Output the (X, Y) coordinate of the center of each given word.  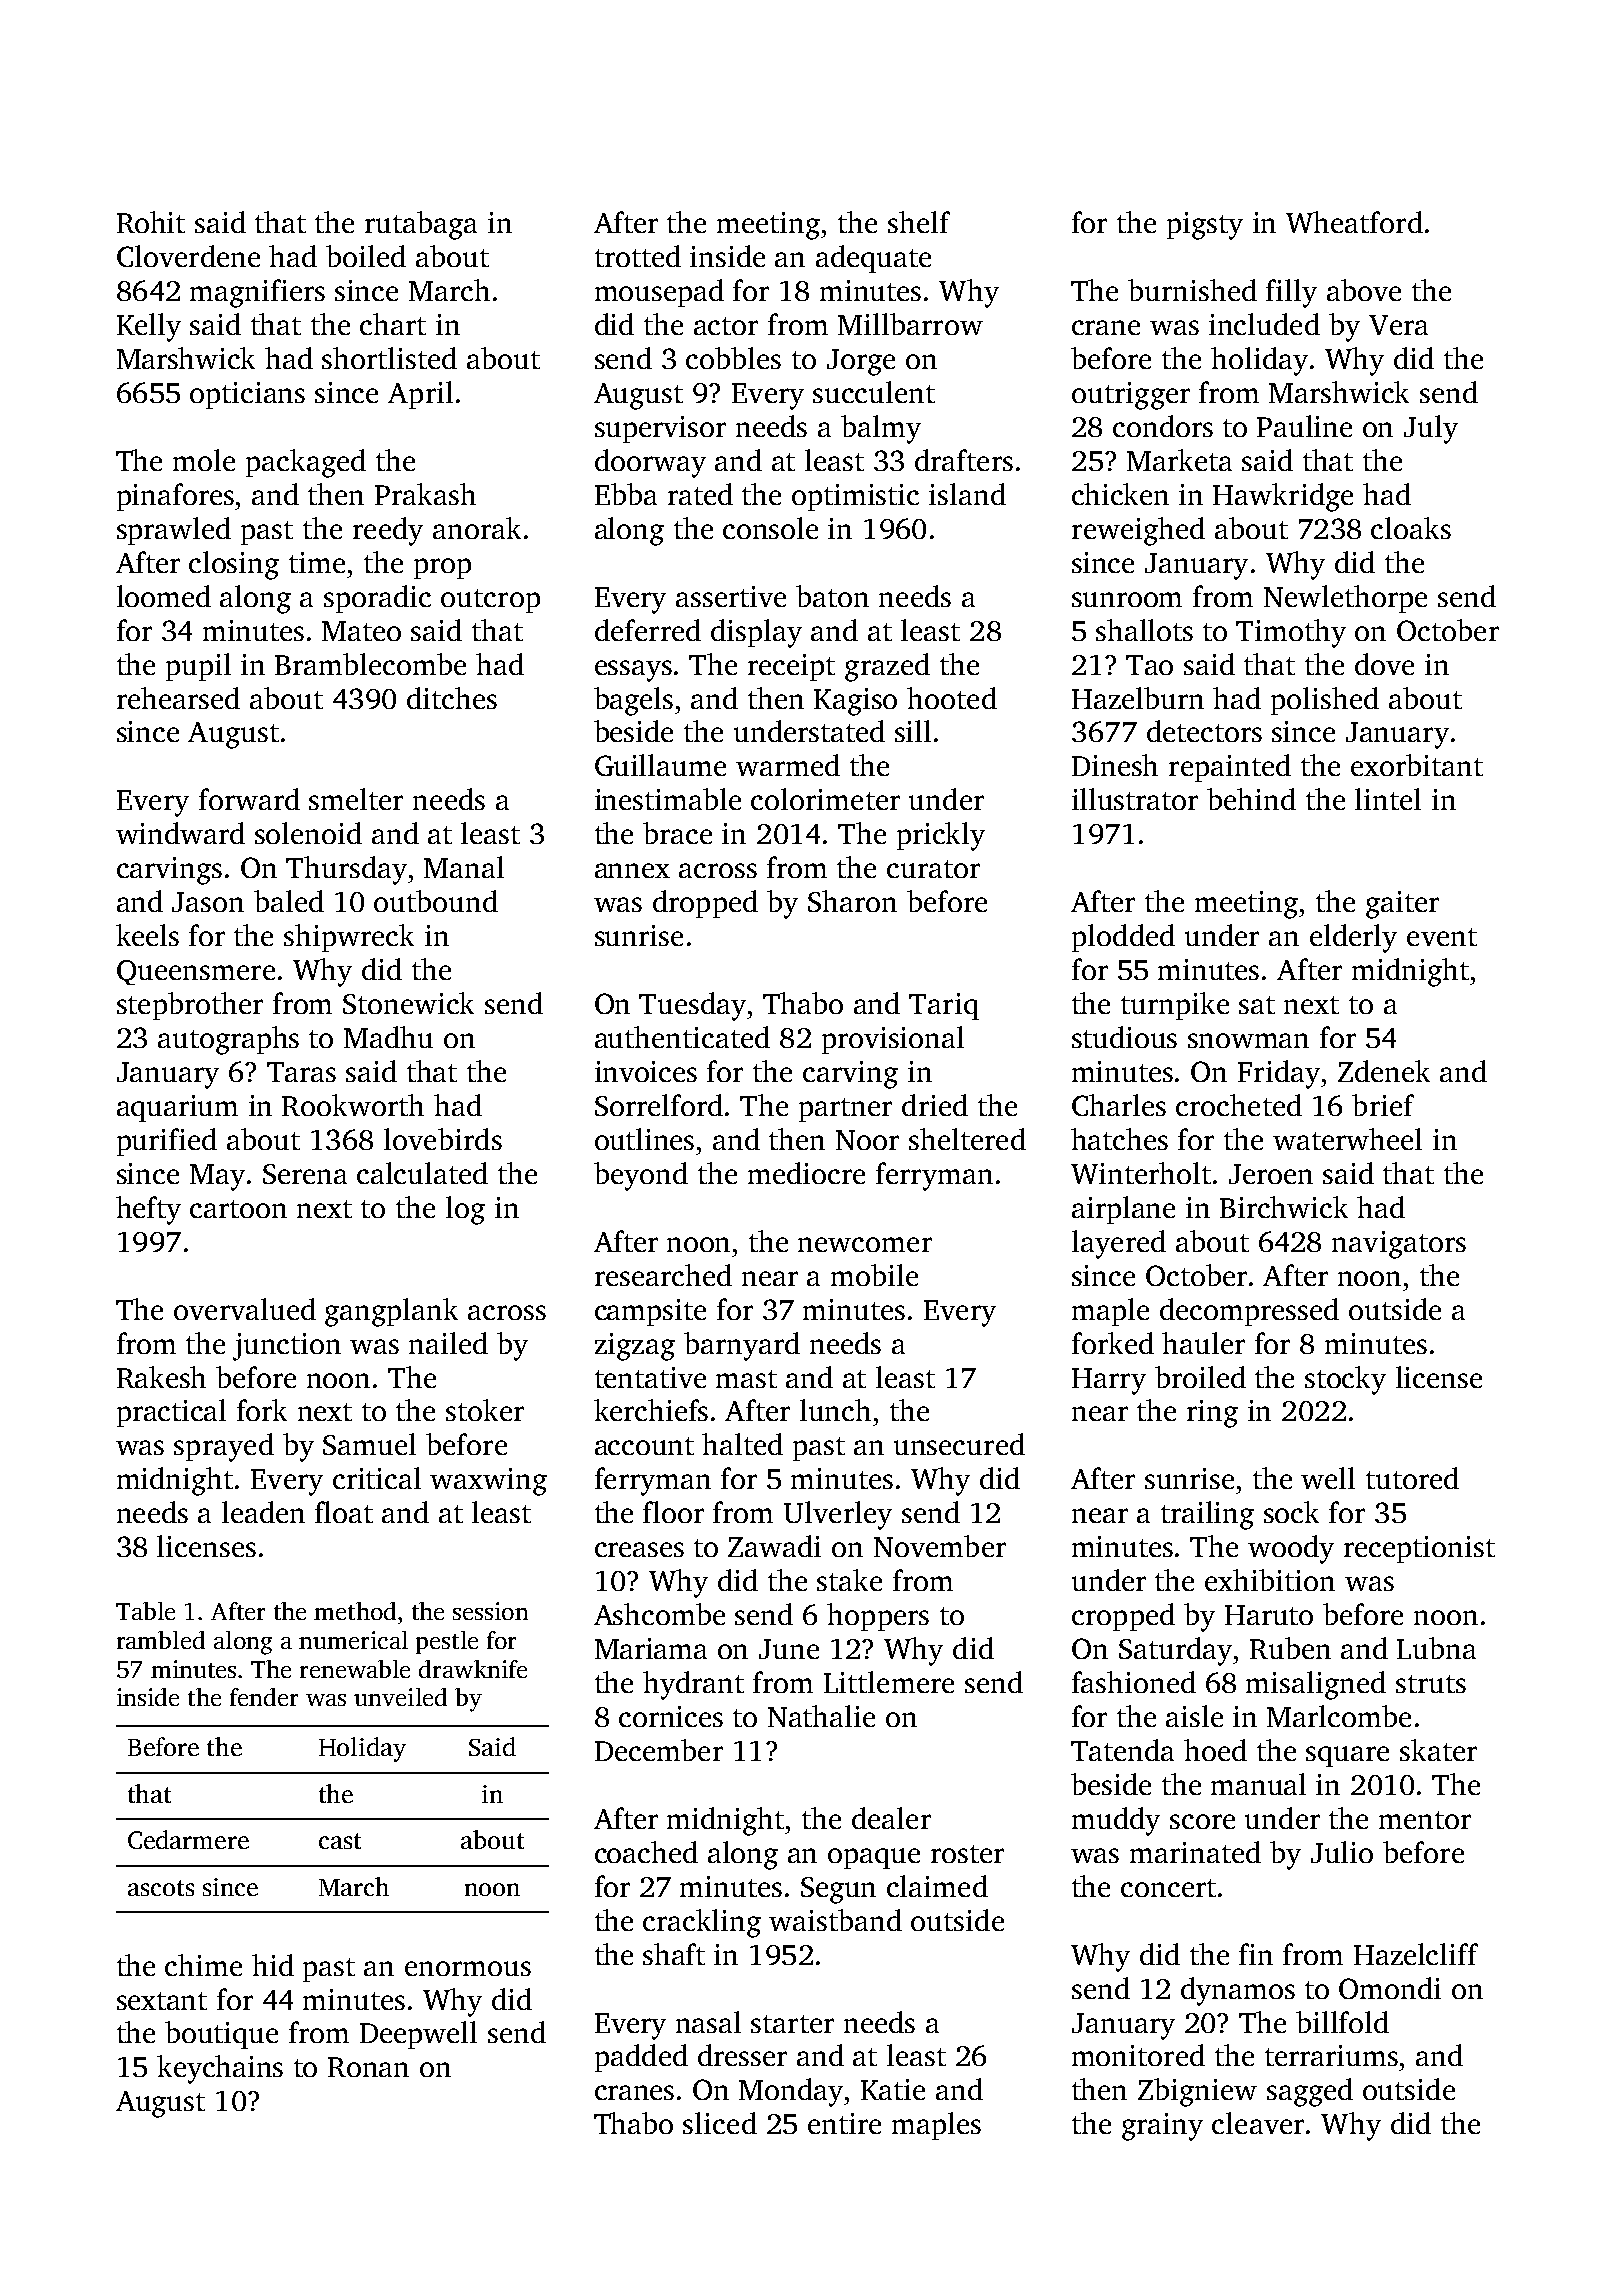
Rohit (151, 222)
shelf (919, 222)
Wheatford (1354, 222)
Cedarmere (188, 1839)
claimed (937, 1886)
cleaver (1258, 2123)
